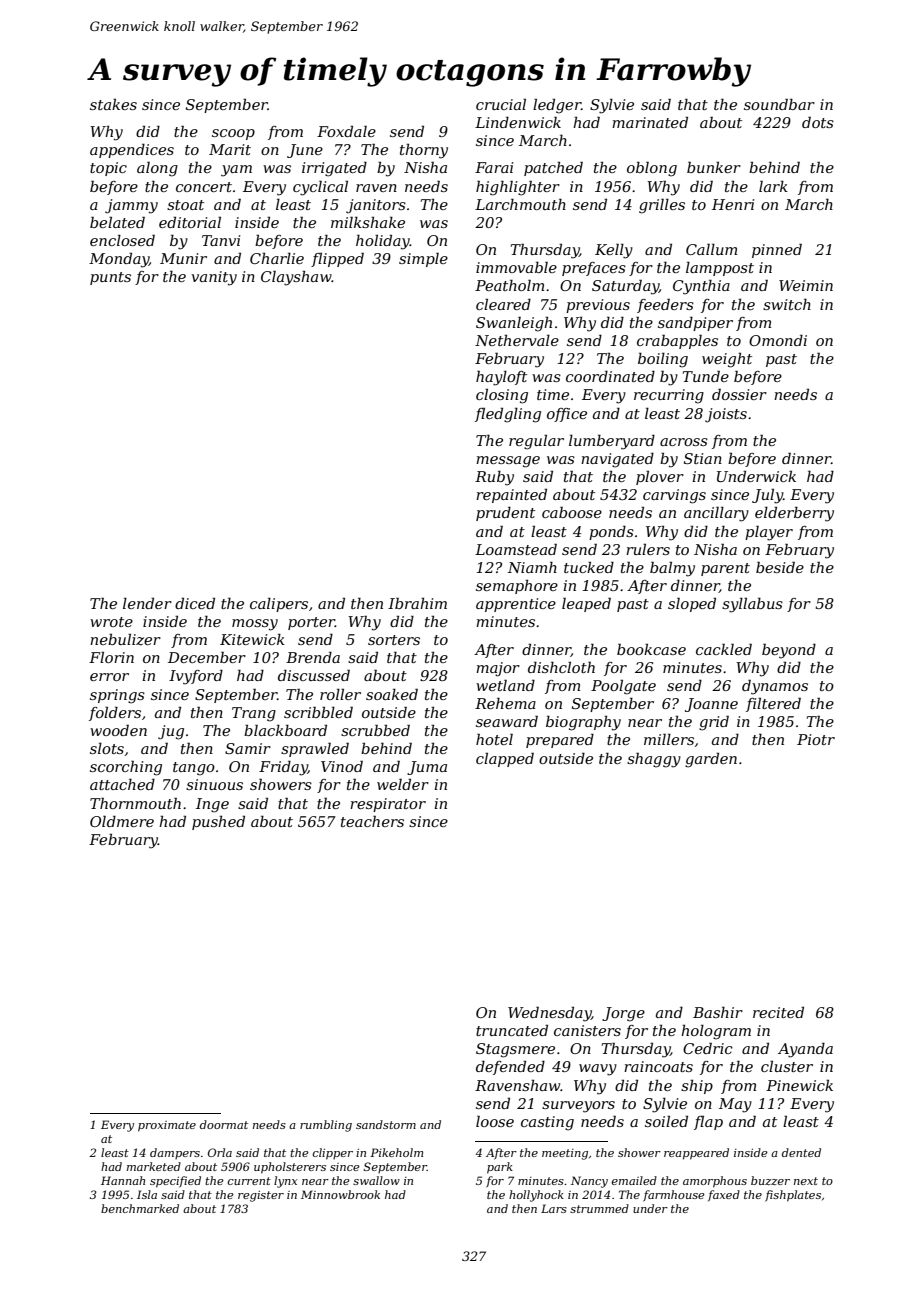  I want to click on crucial, so click(501, 104).
